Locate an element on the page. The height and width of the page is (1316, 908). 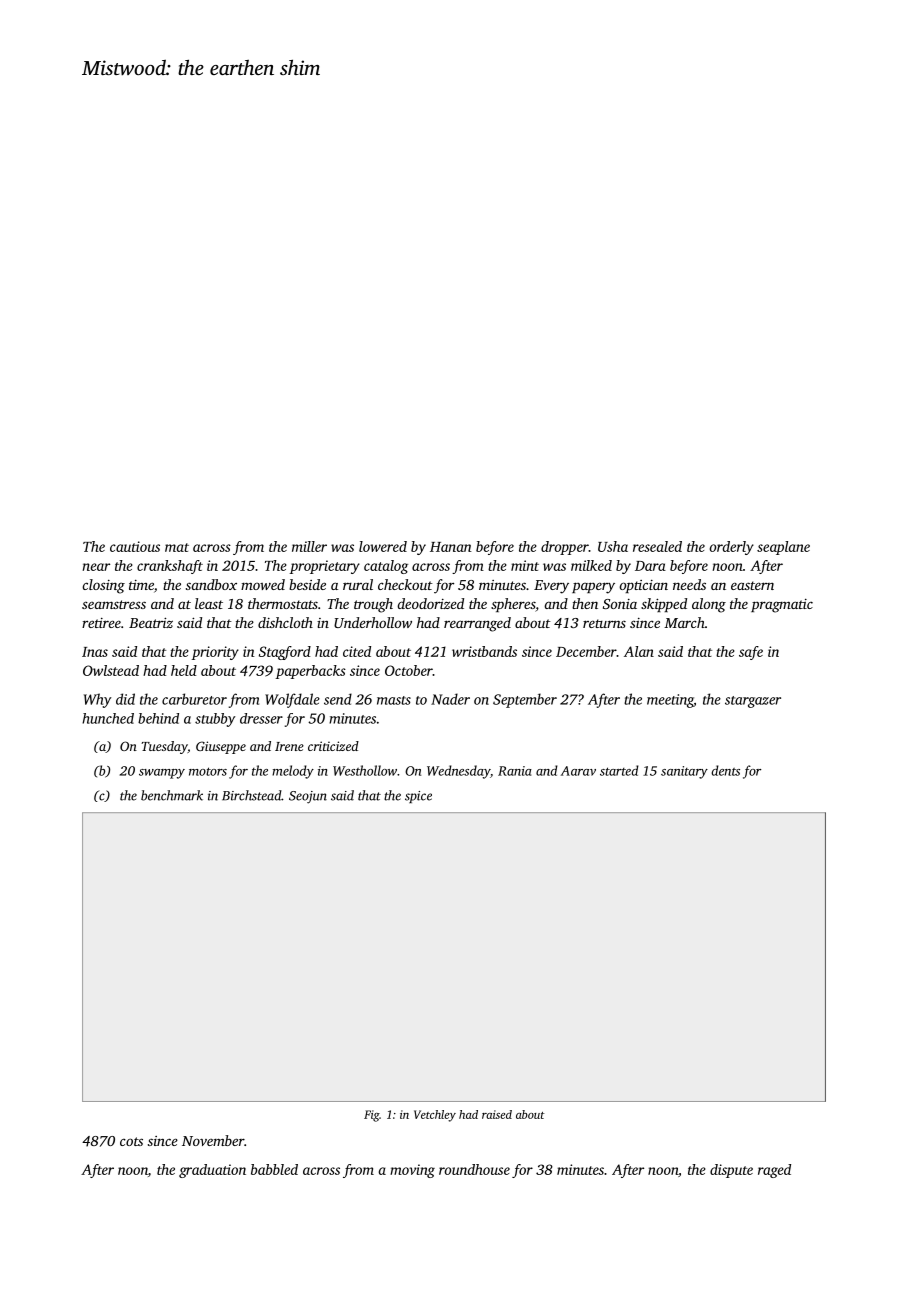
proprietary is located at coordinates (325, 567).
